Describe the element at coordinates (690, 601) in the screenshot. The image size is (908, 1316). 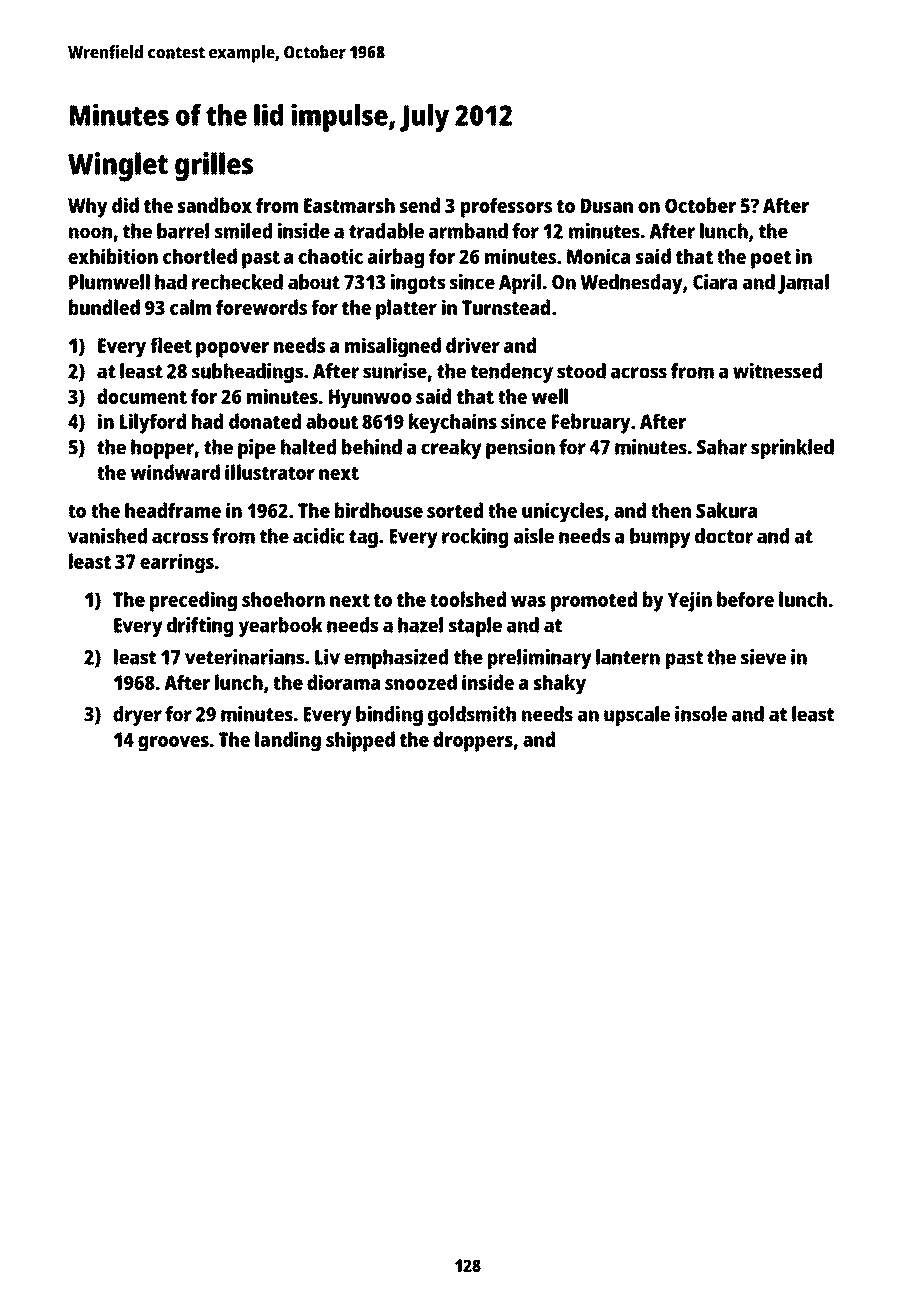
I see `Yejin` at that location.
